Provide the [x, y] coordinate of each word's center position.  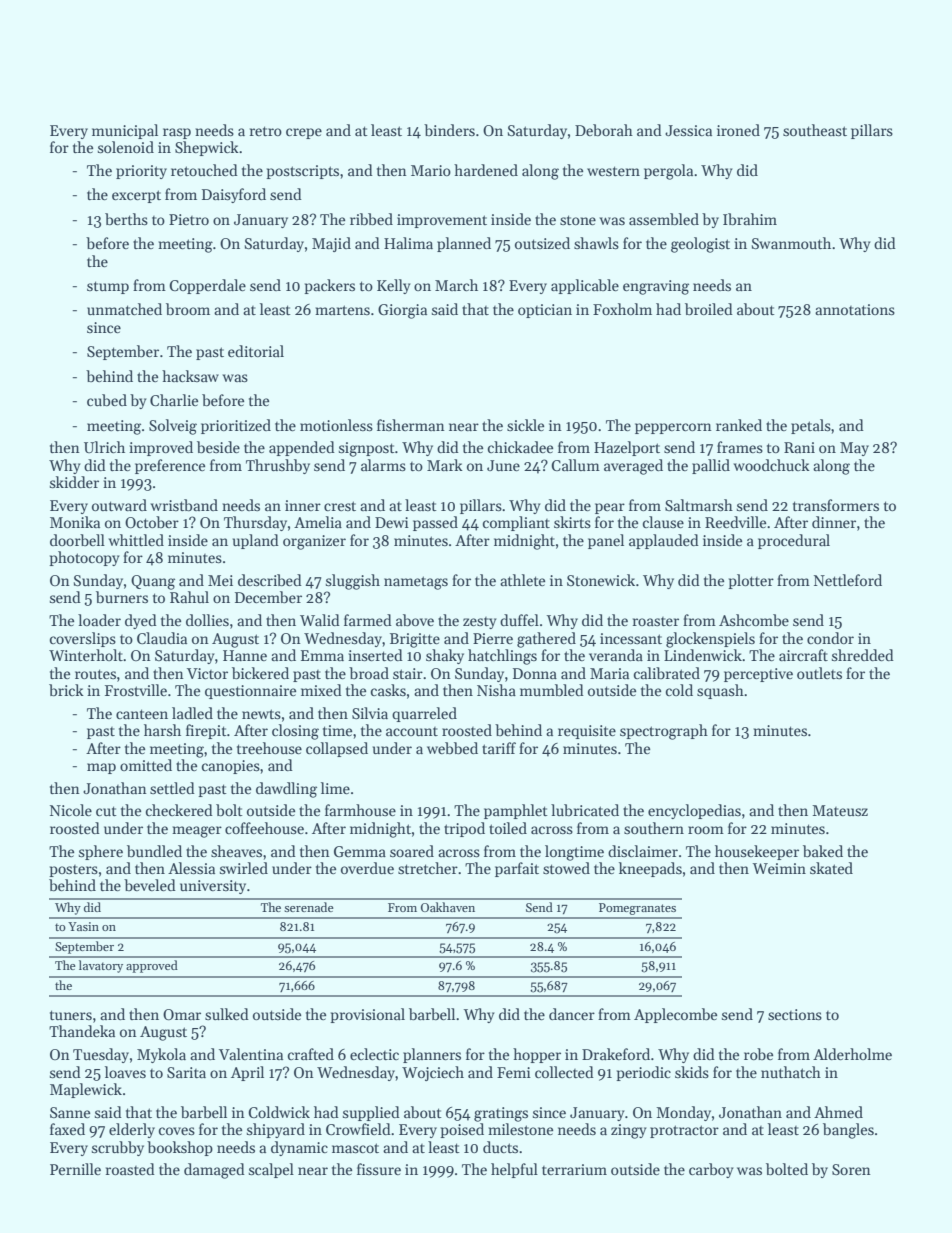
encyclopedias [694, 811]
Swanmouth [791, 243]
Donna [535, 673]
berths [126, 219]
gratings [501, 1114]
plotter [751, 581]
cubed [107, 400]
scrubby [118, 1148]
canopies [231, 767]
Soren [851, 1169]
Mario [431, 170]
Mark [445, 465]
